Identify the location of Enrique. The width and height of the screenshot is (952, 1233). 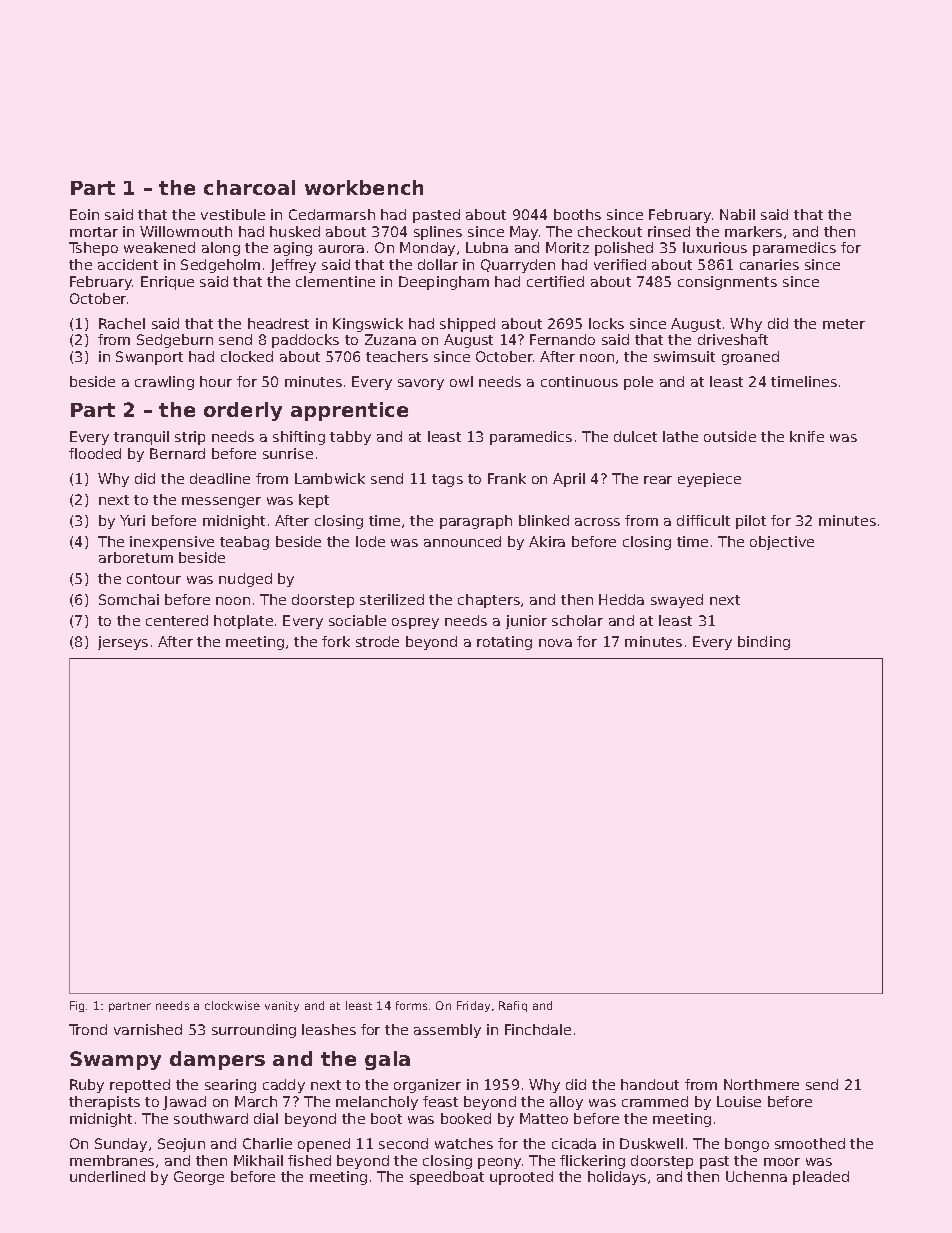
(167, 283).
